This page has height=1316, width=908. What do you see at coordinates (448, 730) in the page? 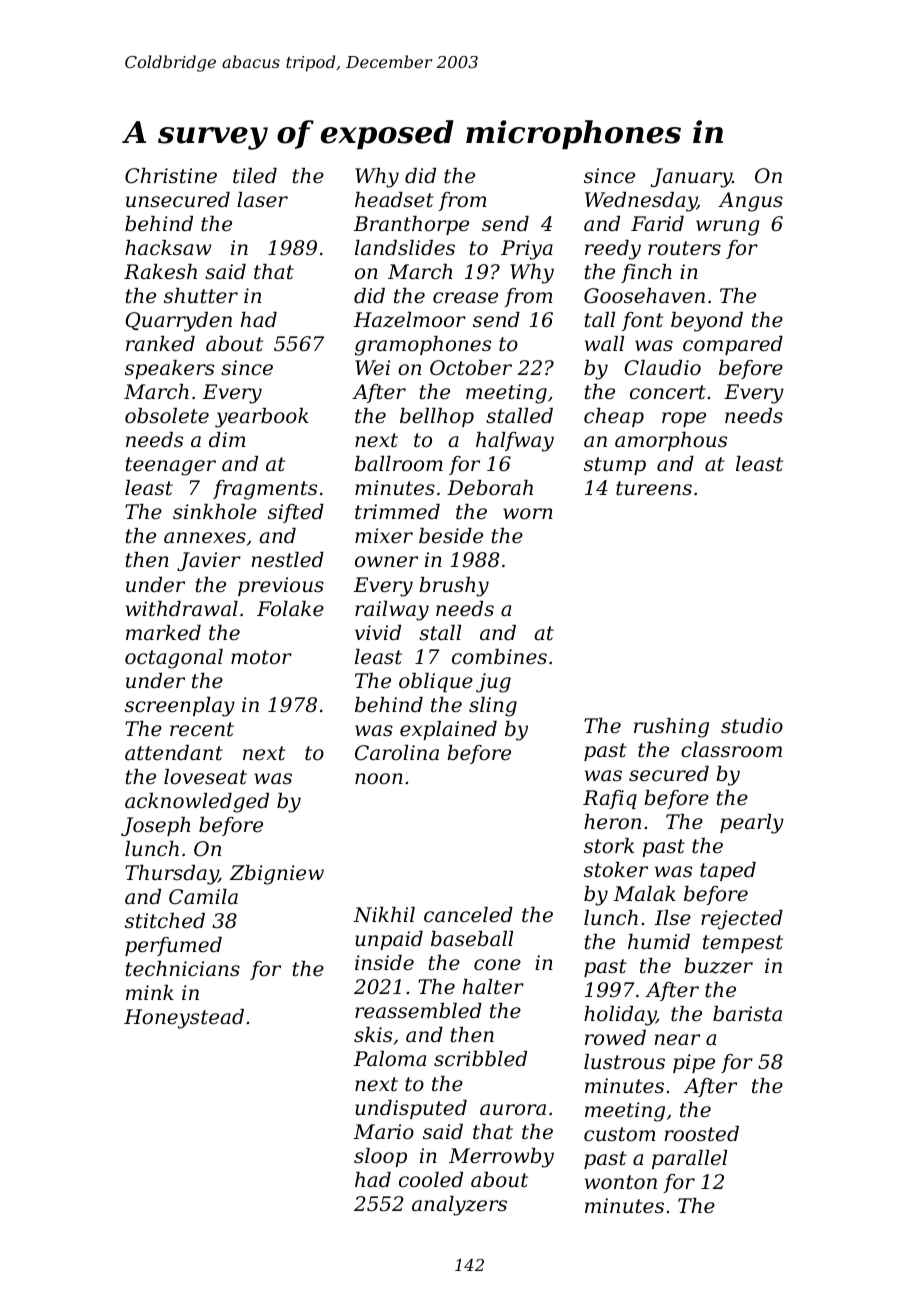
I see `explained` at bounding box center [448, 730].
